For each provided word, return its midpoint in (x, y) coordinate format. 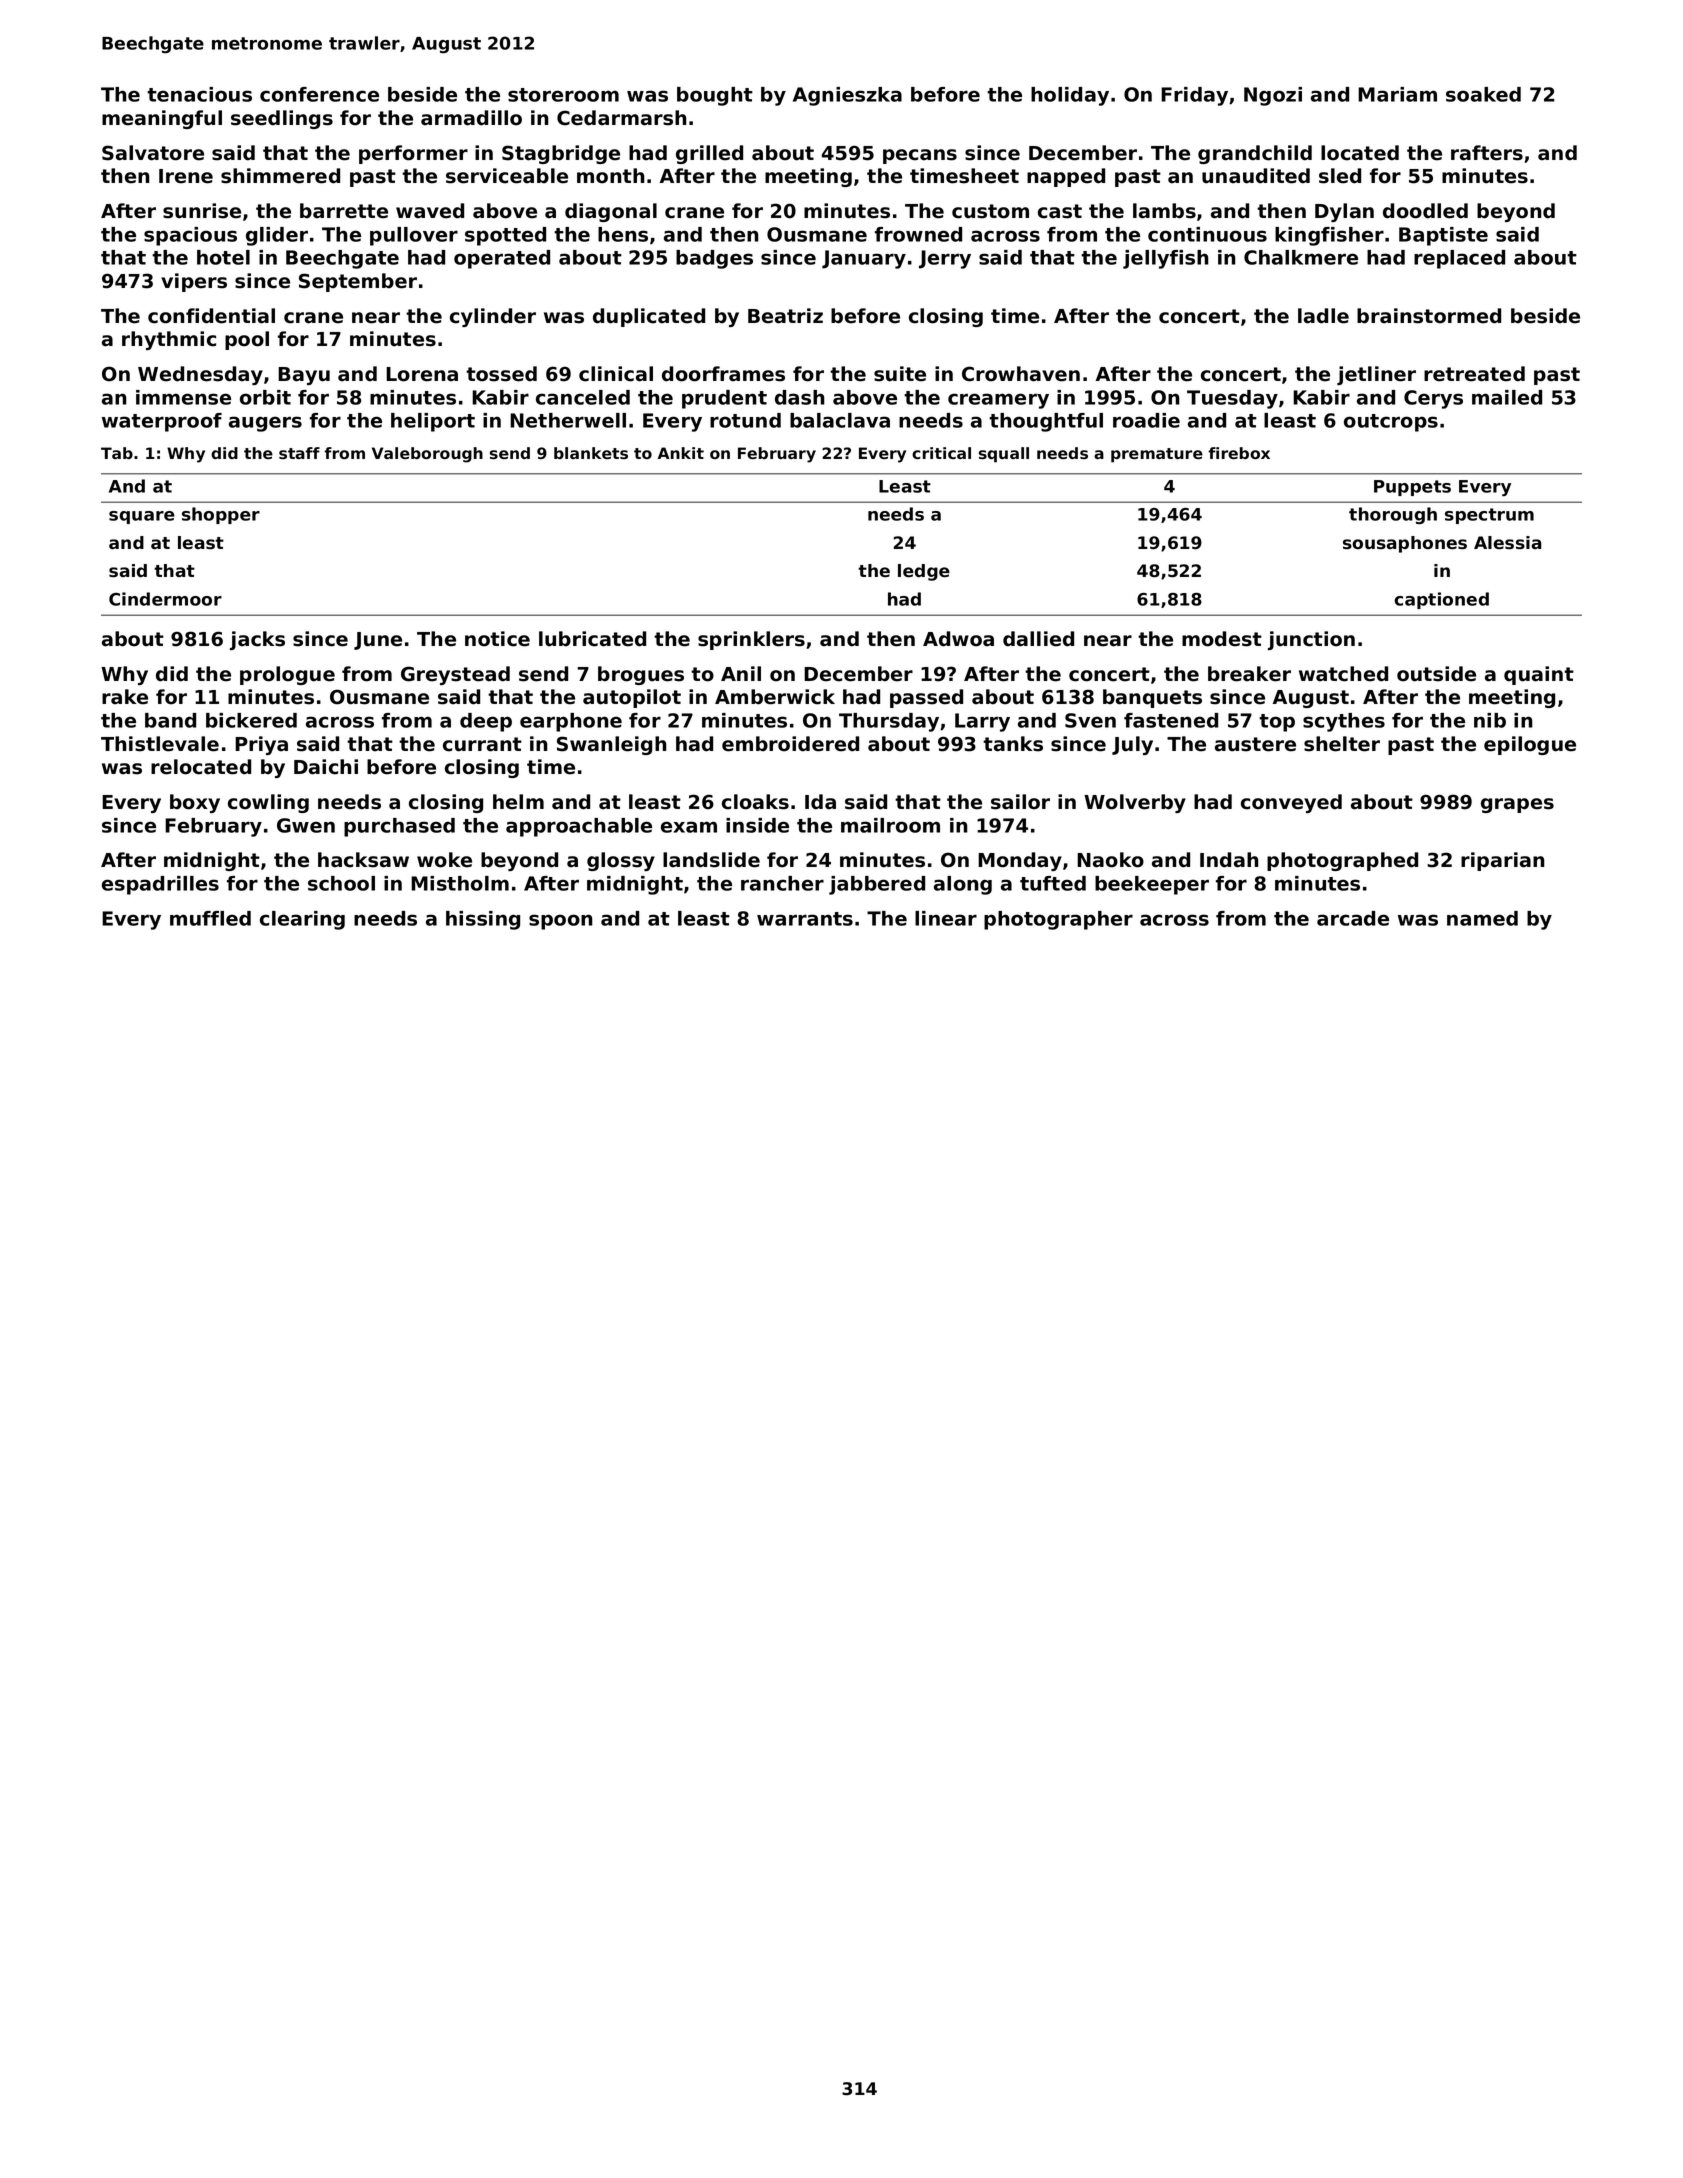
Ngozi (1273, 96)
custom (990, 211)
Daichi (326, 767)
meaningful (162, 119)
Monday (1020, 861)
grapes (1517, 805)
